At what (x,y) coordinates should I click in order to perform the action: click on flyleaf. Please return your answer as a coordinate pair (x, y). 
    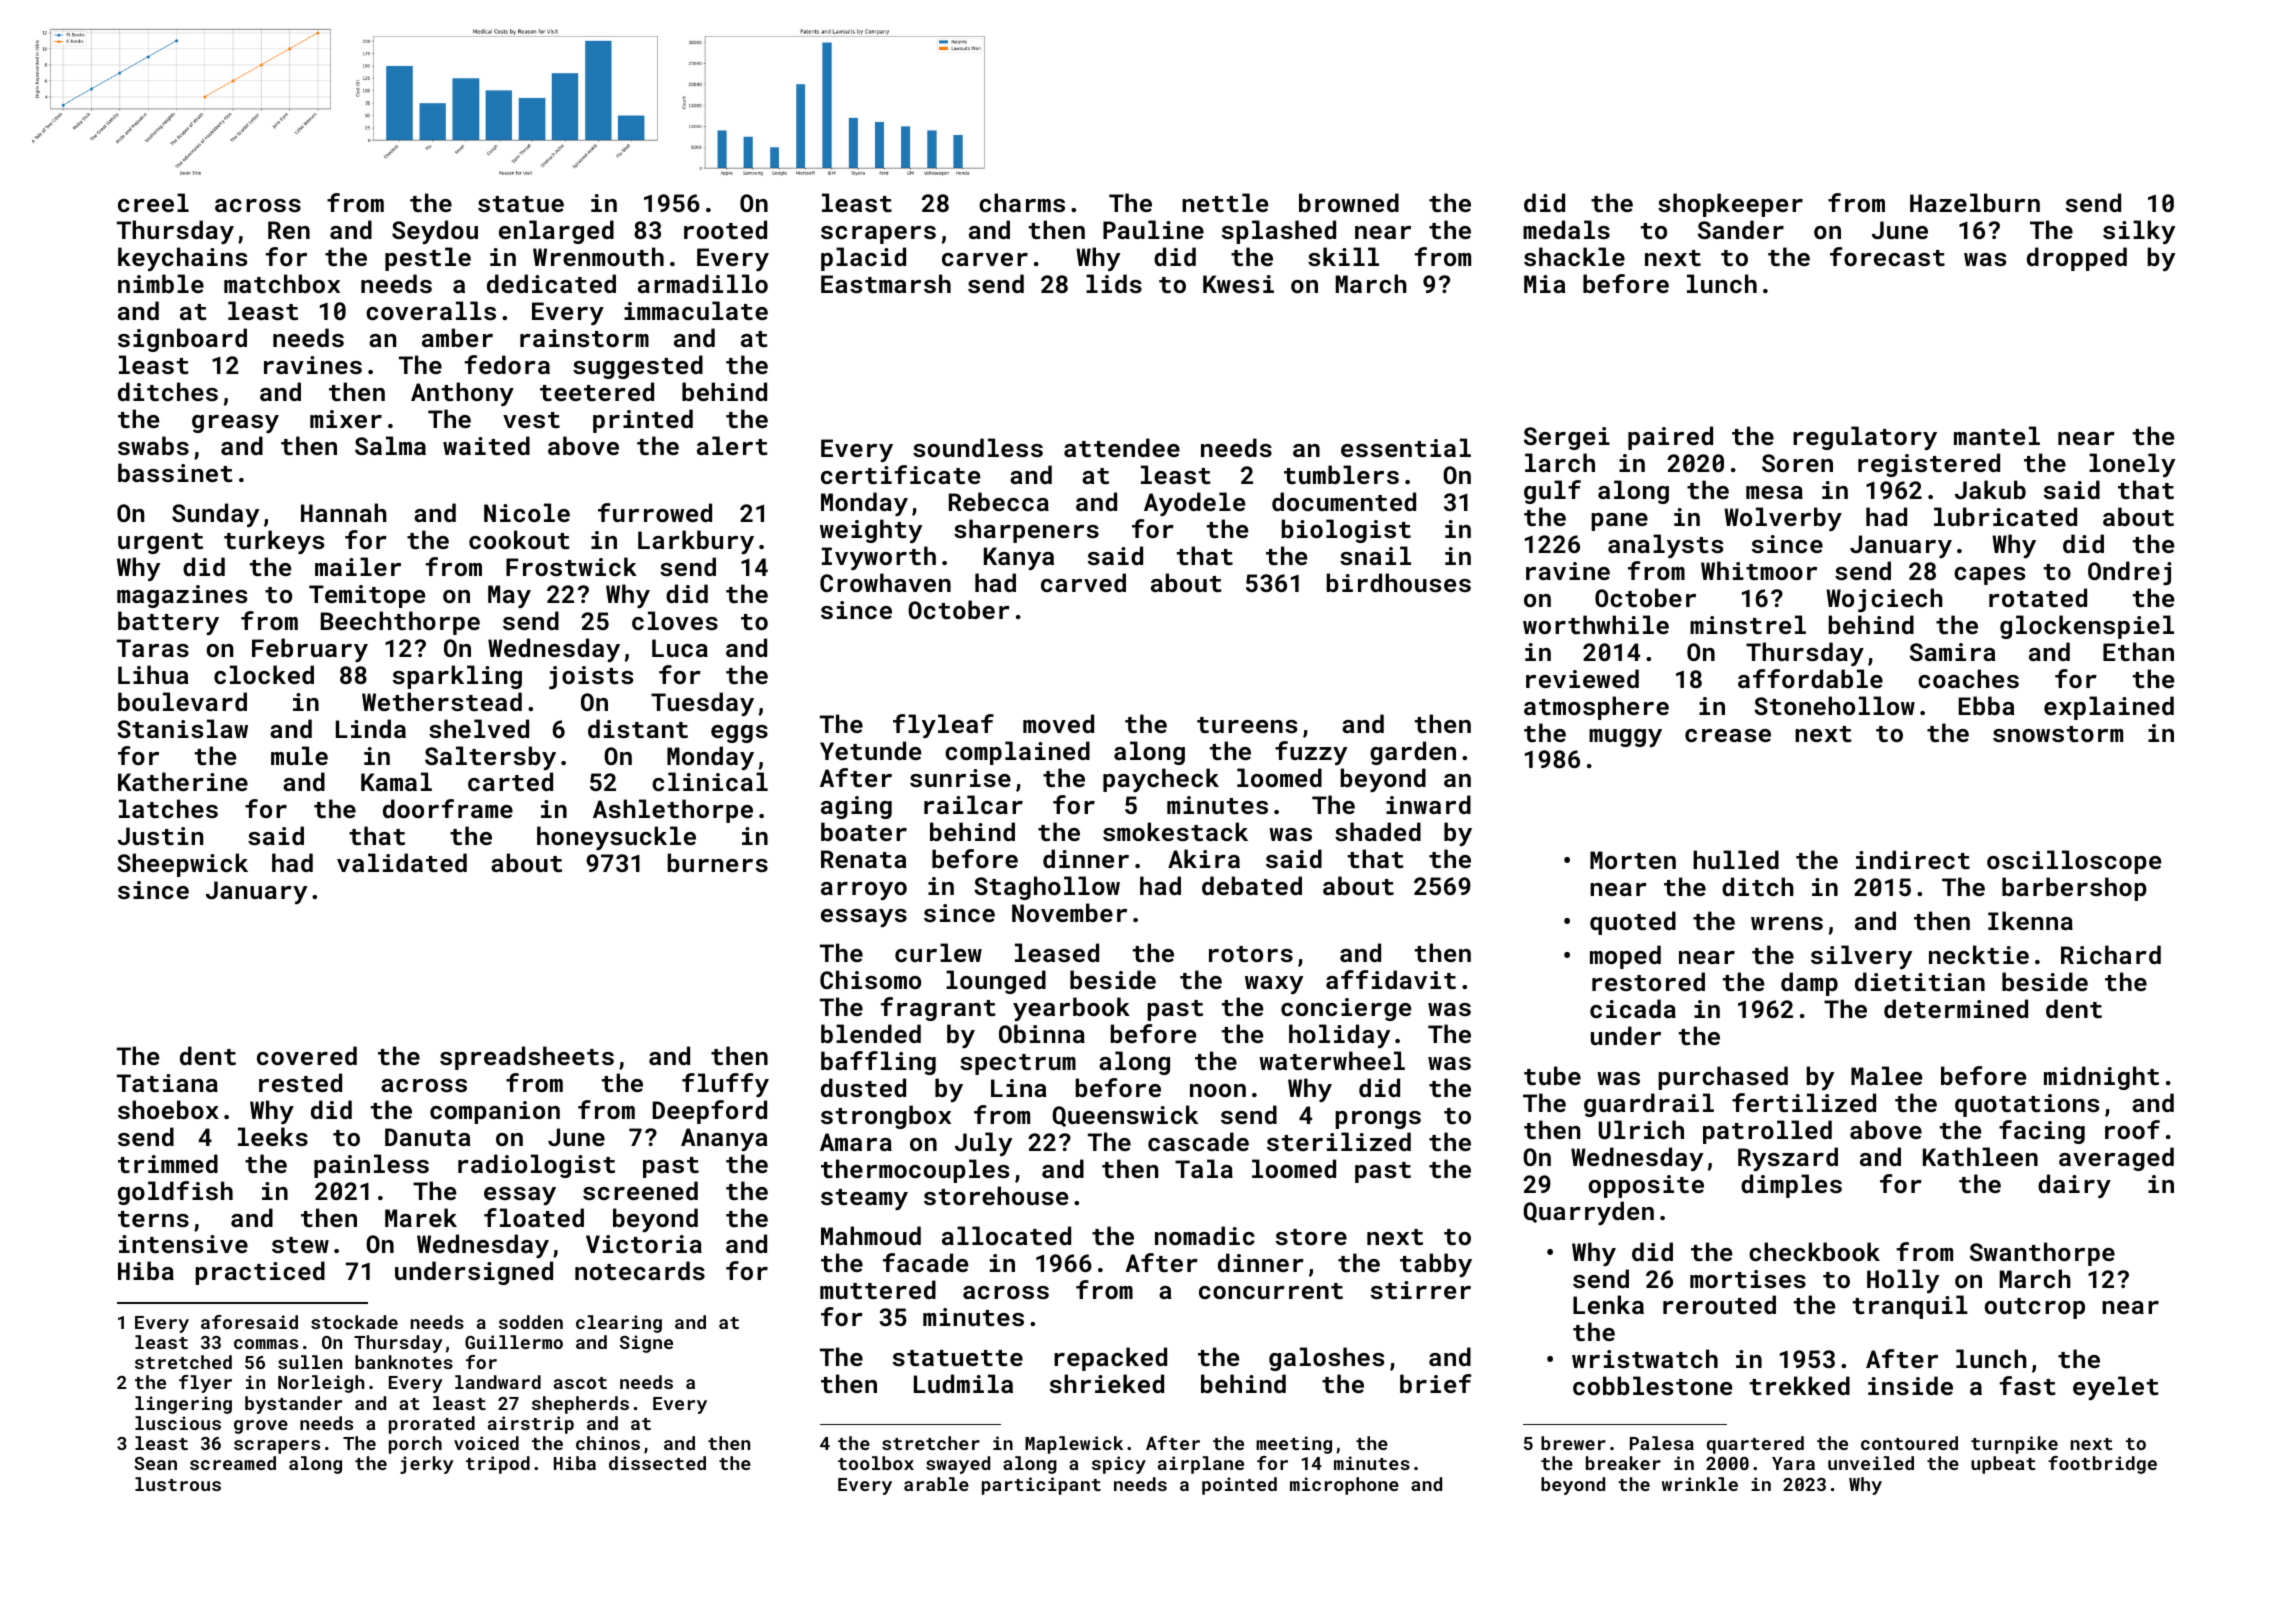
    Looking at the image, I should click on (943, 726).
